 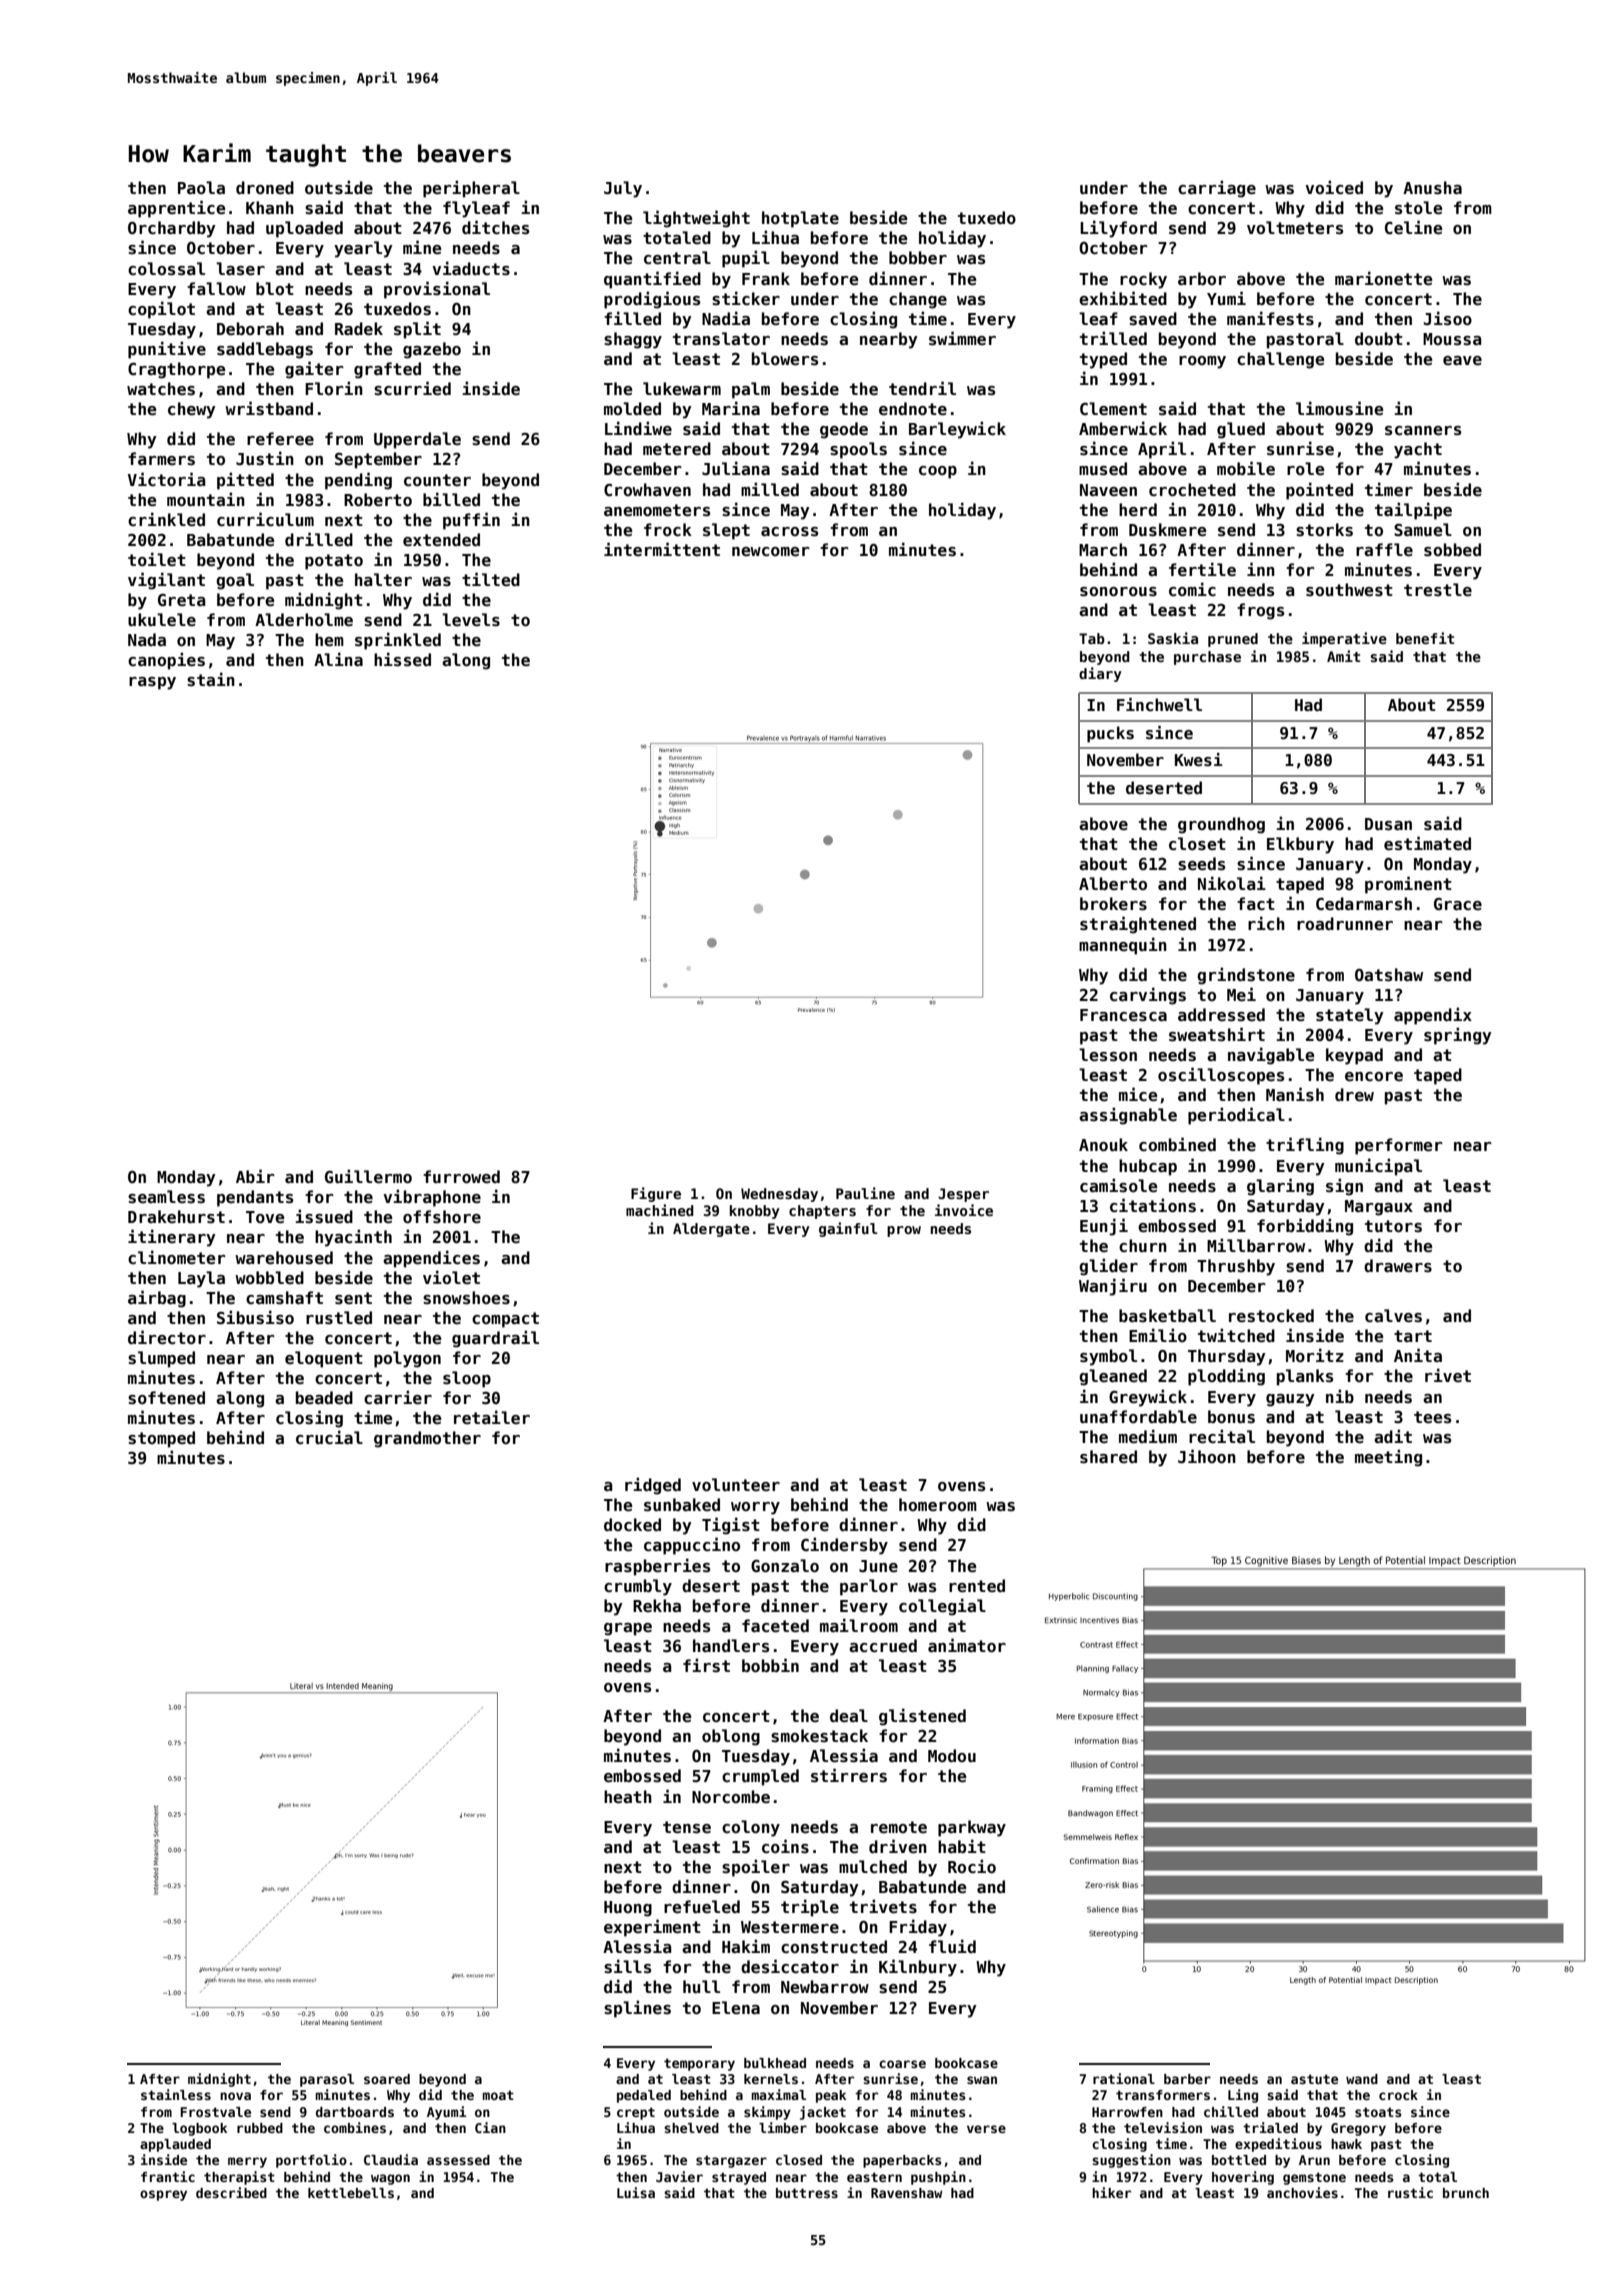 What do you see at coordinates (907, 2193) in the screenshot?
I see `Ravenshaw` at bounding box center [907, 2193].
